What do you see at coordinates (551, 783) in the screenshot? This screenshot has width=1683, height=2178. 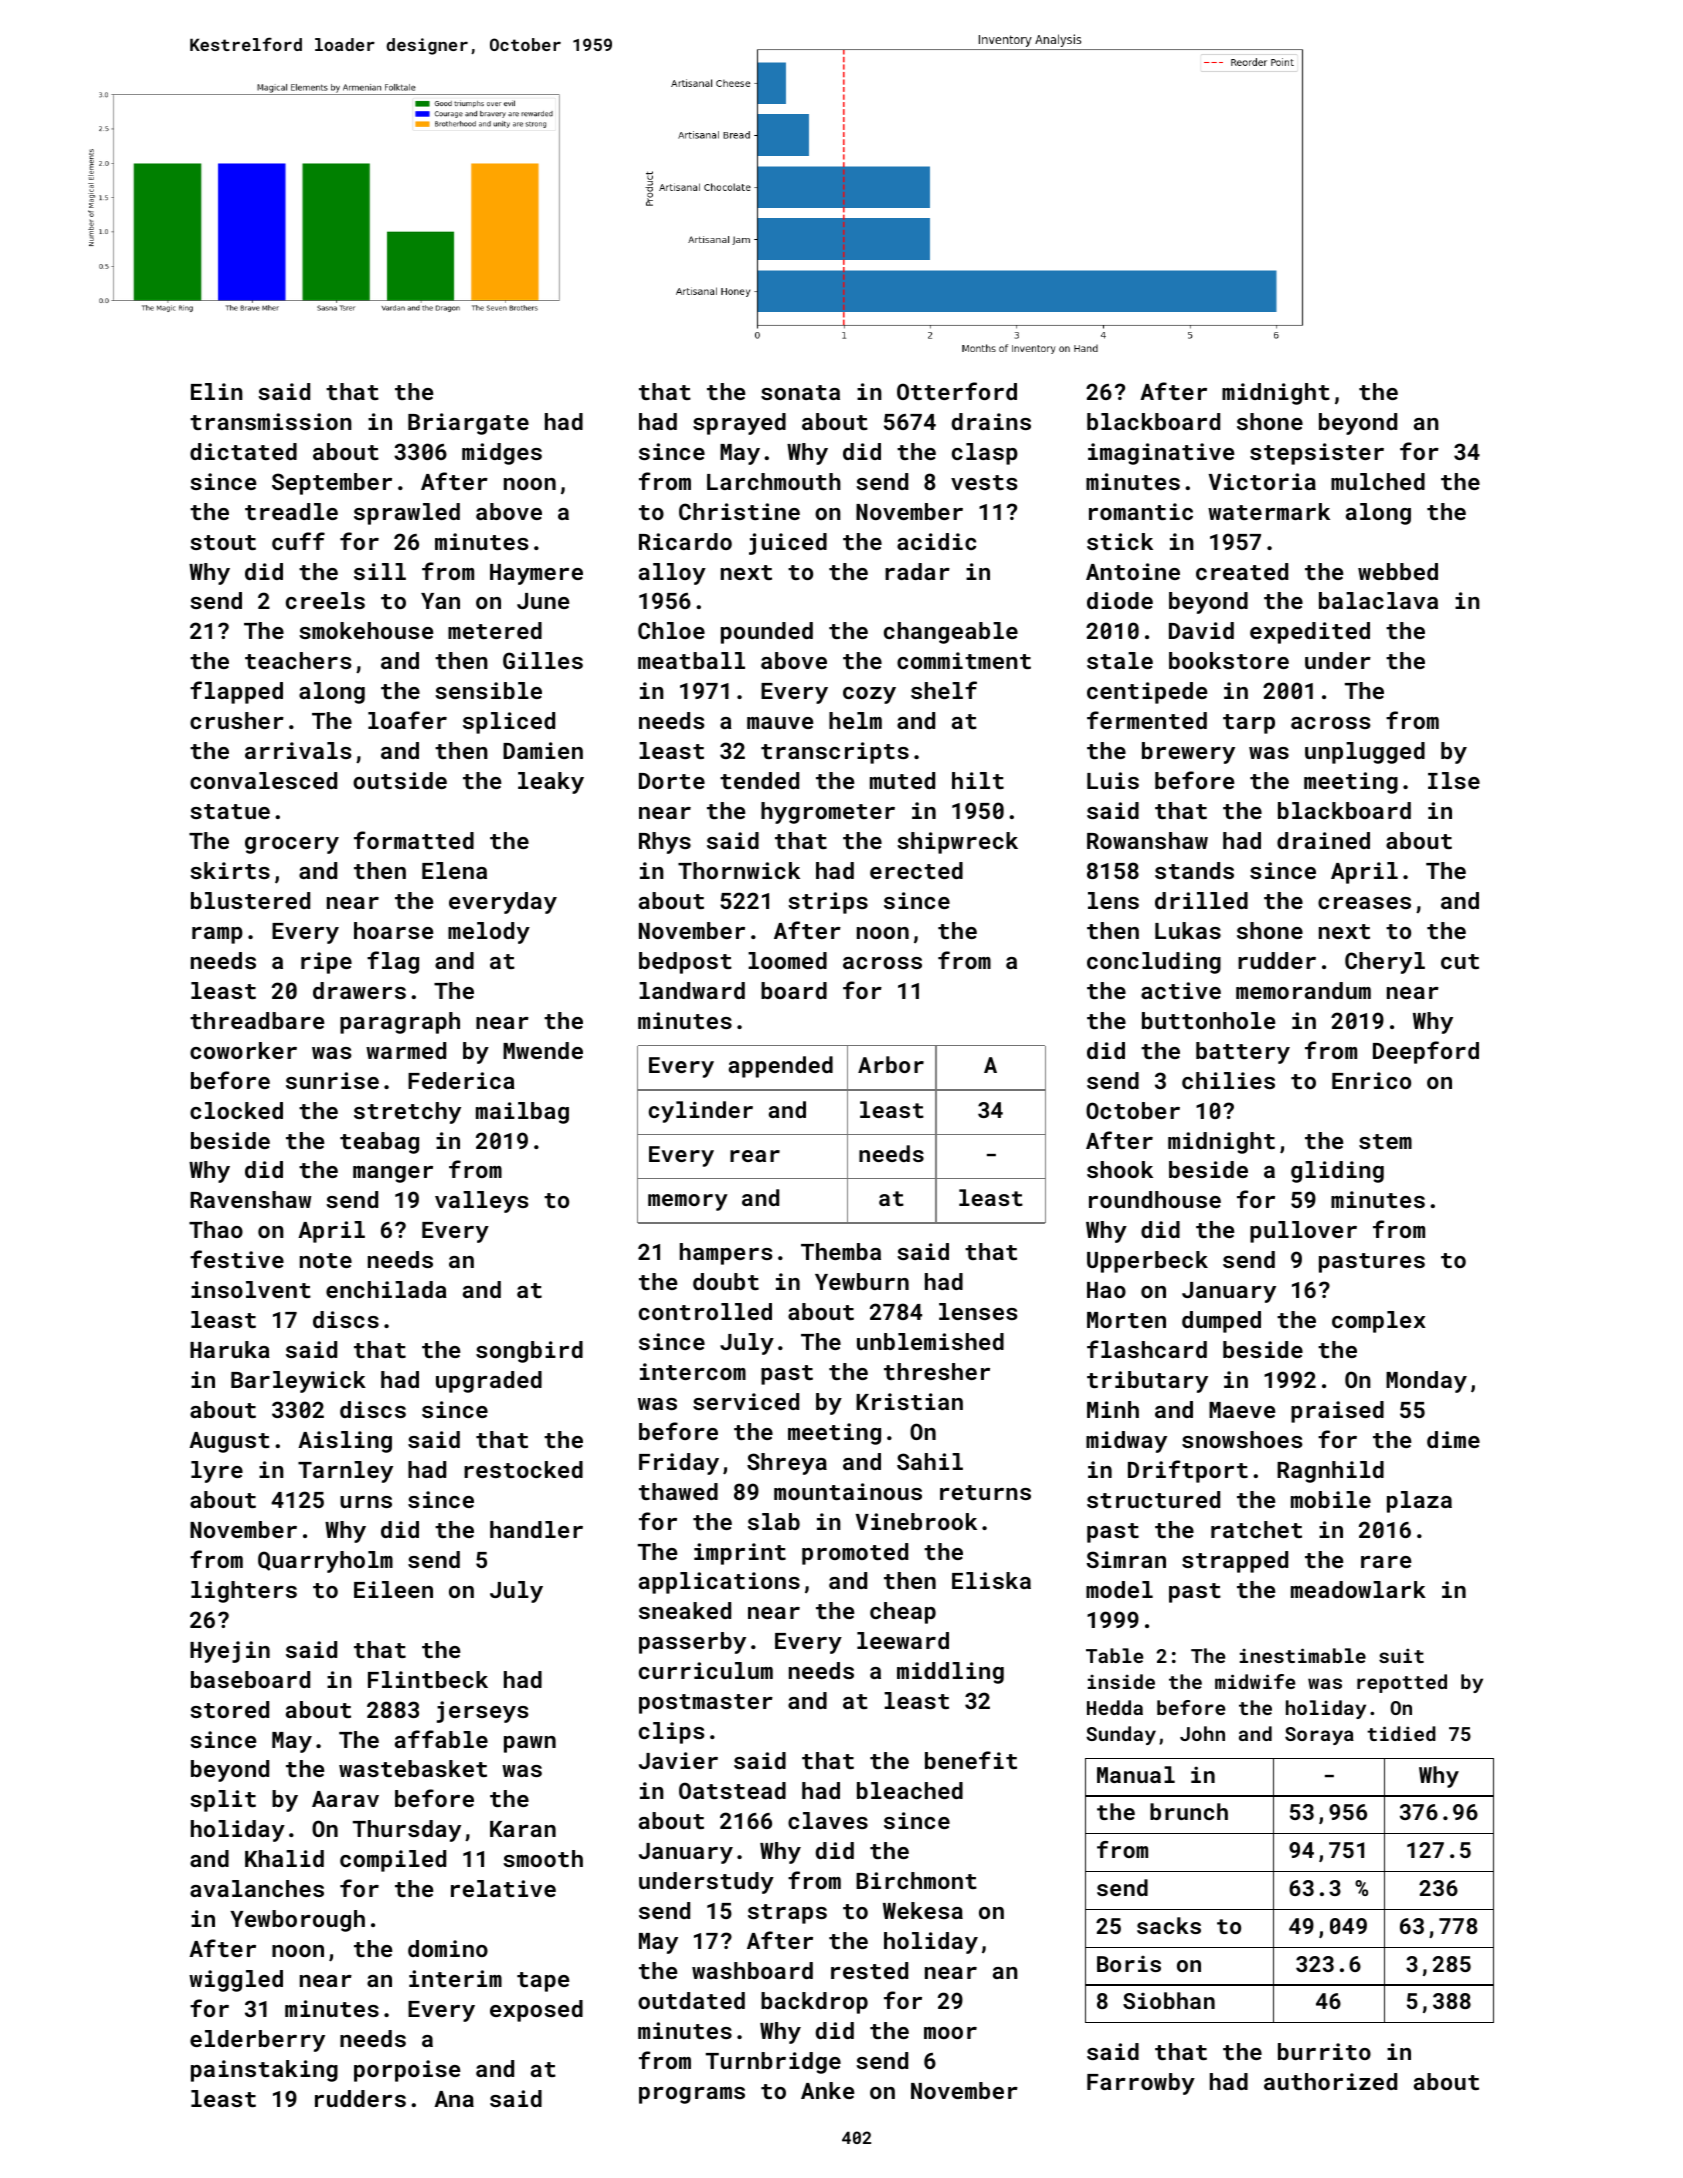 I see `leaky` at bounding box center [551, 783].
